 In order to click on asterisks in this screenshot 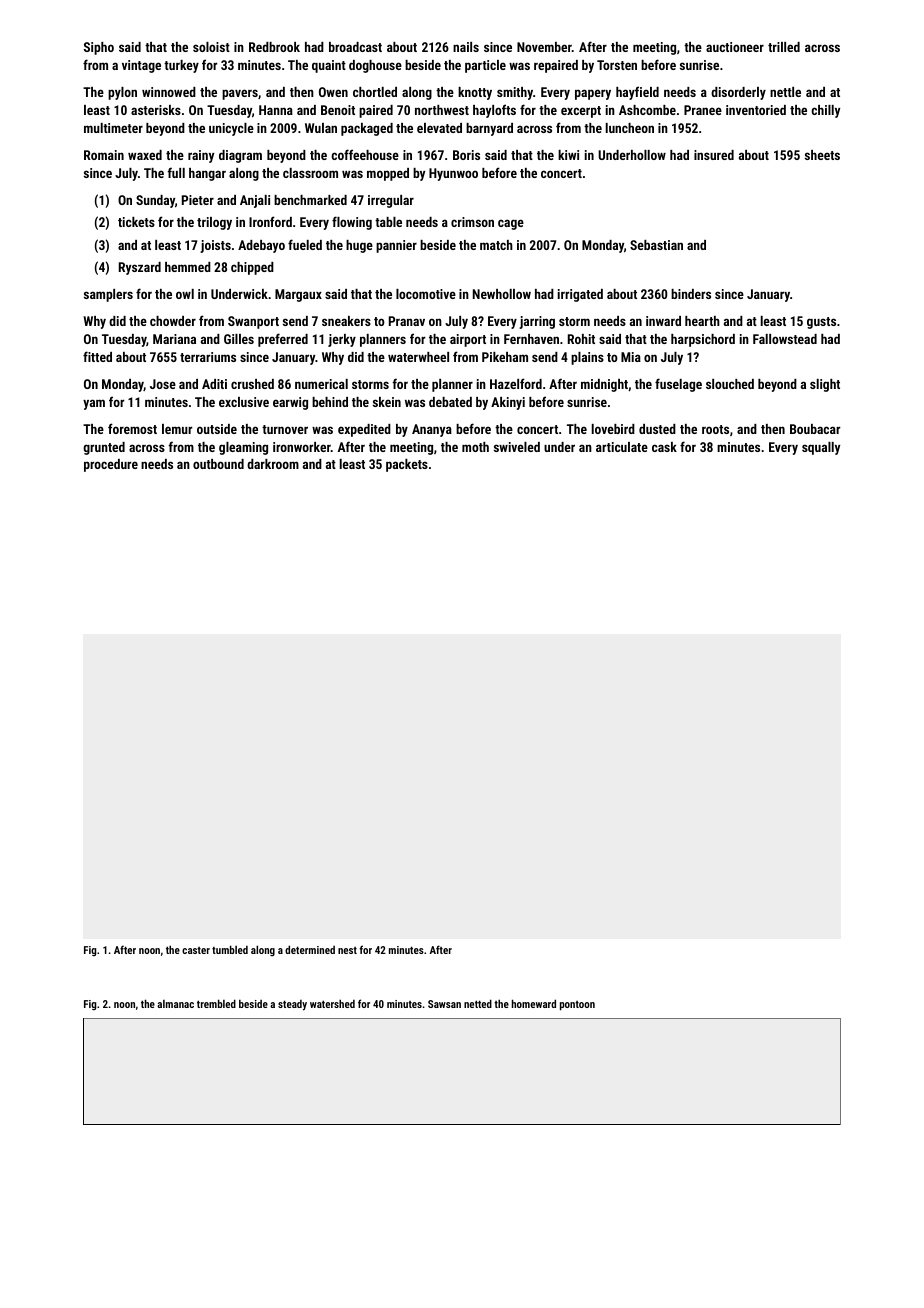, I will do `click(156, 110)`.
